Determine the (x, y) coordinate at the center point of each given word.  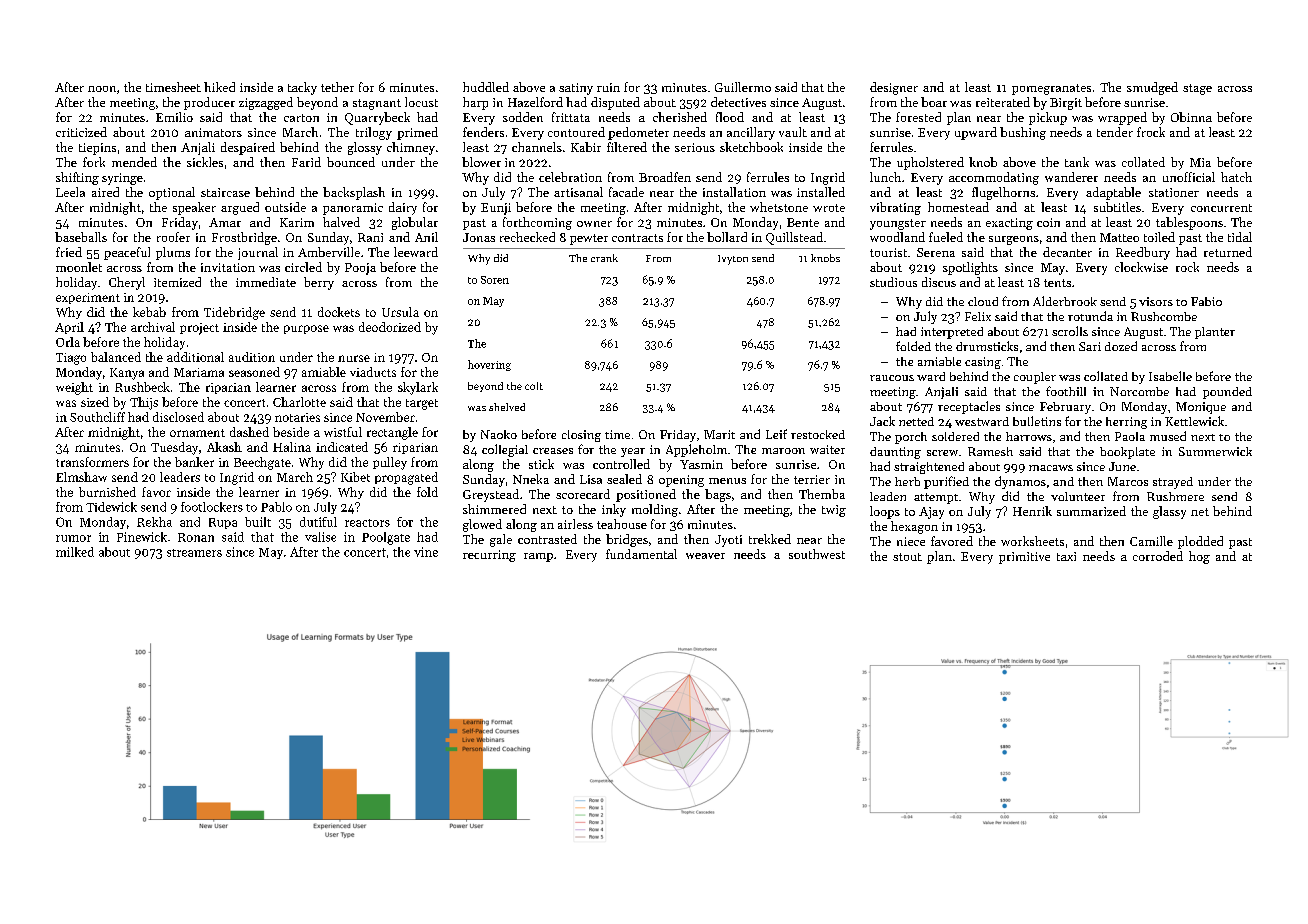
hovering (489, 365)
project (199, 329)
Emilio (174, 117)
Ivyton (733, 260)
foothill (1066, 391)
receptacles (969, 407)
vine (426, 552)
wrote (829, 208)
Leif (776, 434)
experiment (88, 298)
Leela (70, 192)
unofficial (1189, 177)
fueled (946, 237)
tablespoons (1189, 223)
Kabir (586, 147)
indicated (342, 447)
